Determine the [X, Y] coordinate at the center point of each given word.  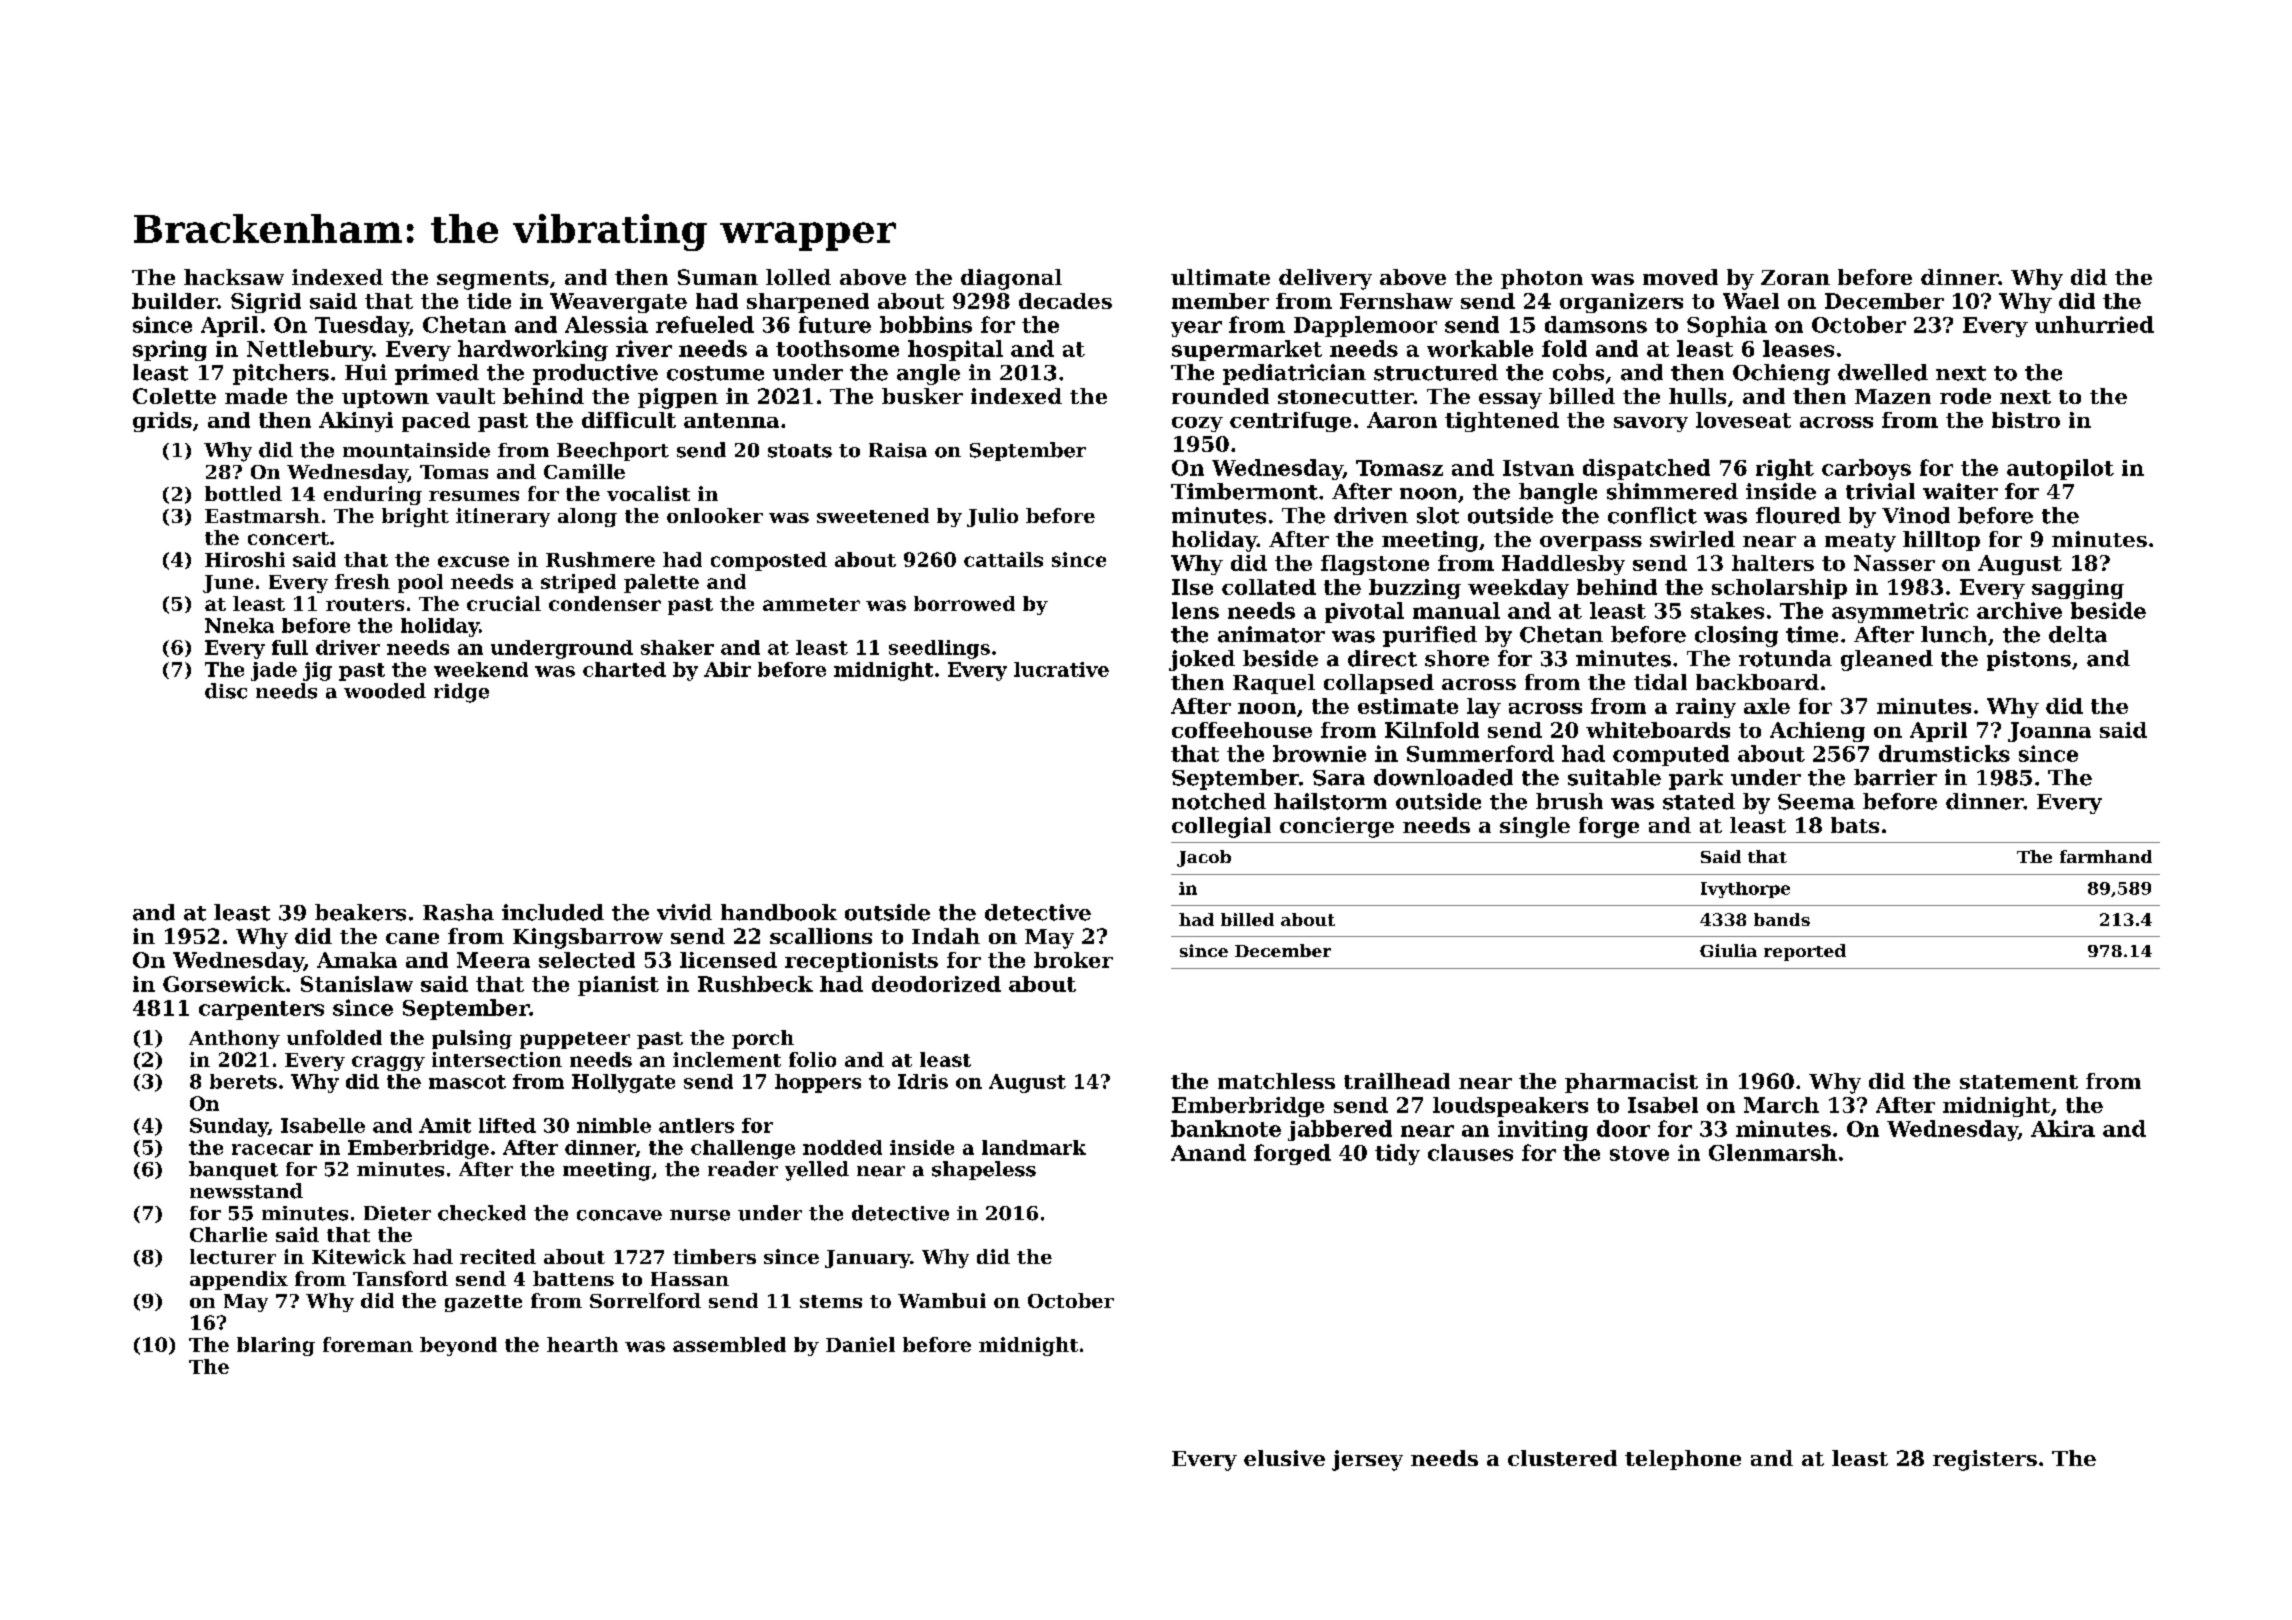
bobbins [926, 324]
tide [489, 301]
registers [1985, 1460]
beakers [360, 912]
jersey [1367, 1460]
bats [1855, 825]
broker [1073, 960]
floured [1798, 515]
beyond [458, 1346]
